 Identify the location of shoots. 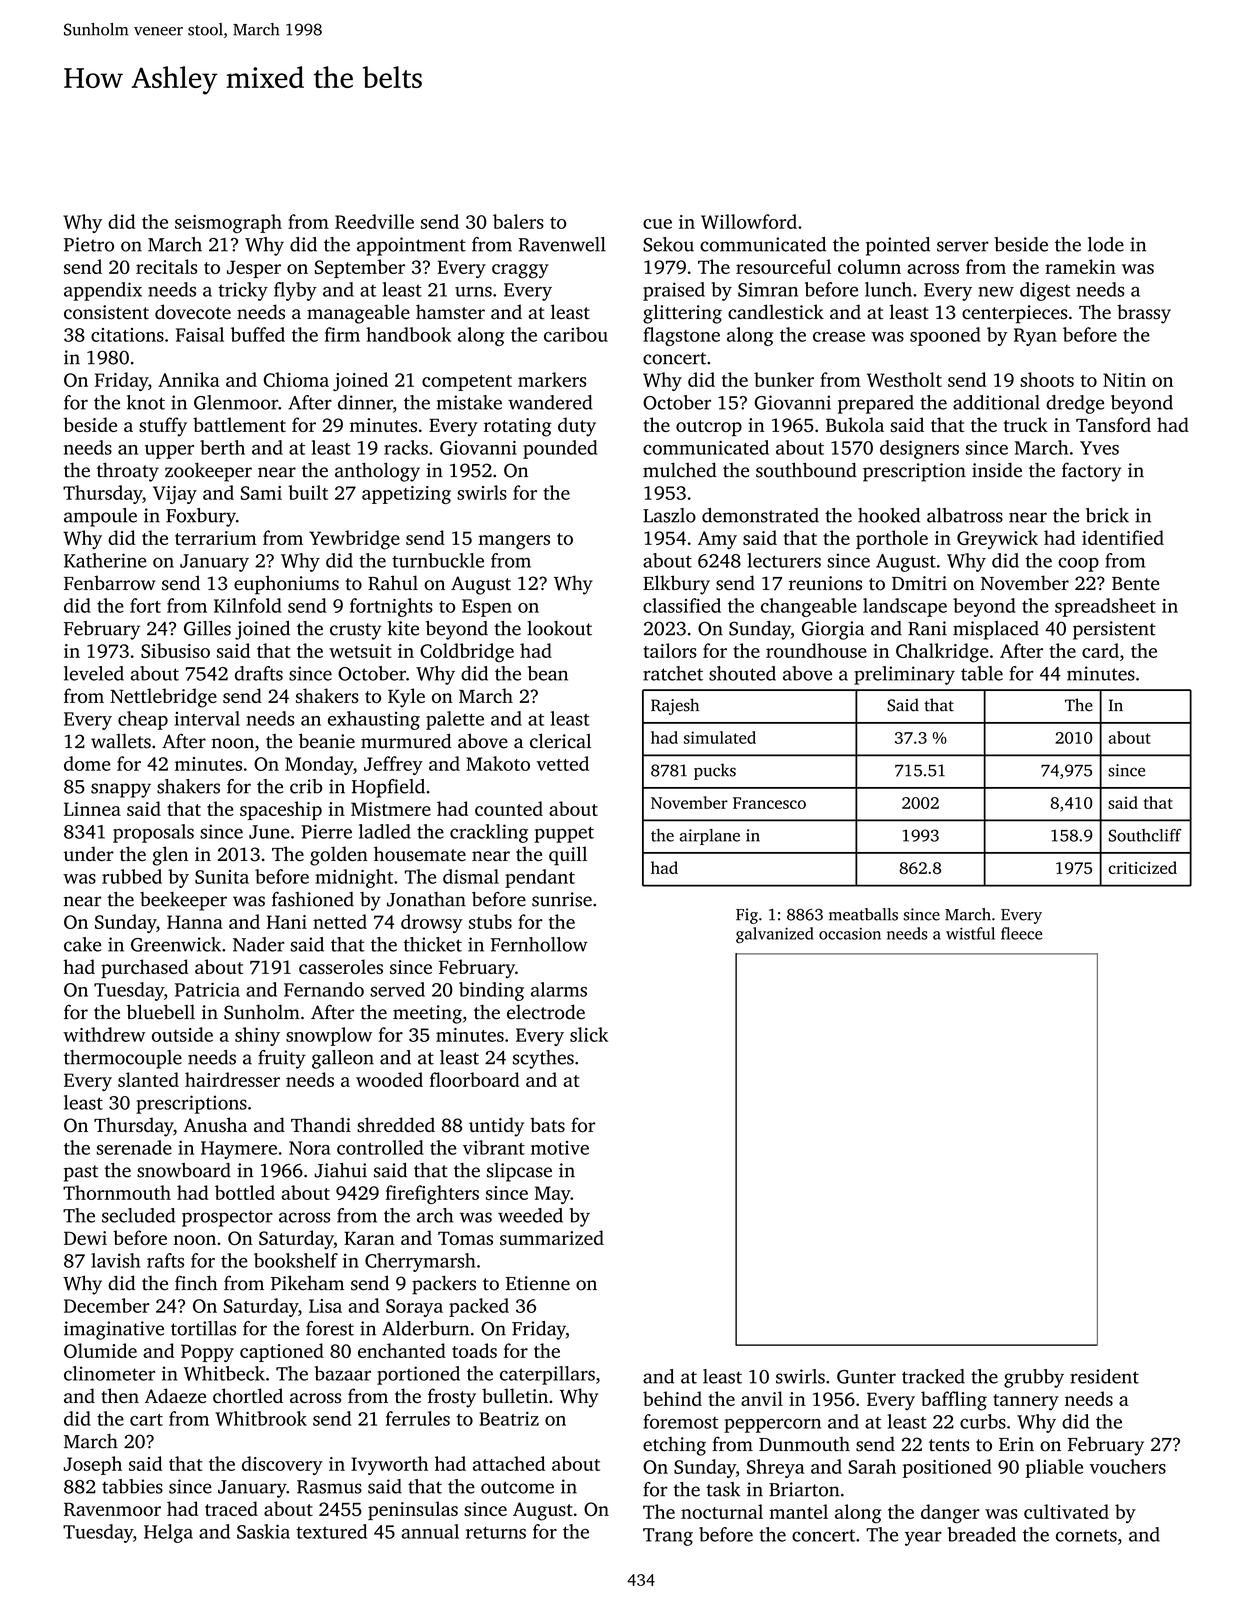
(1047, 379).
